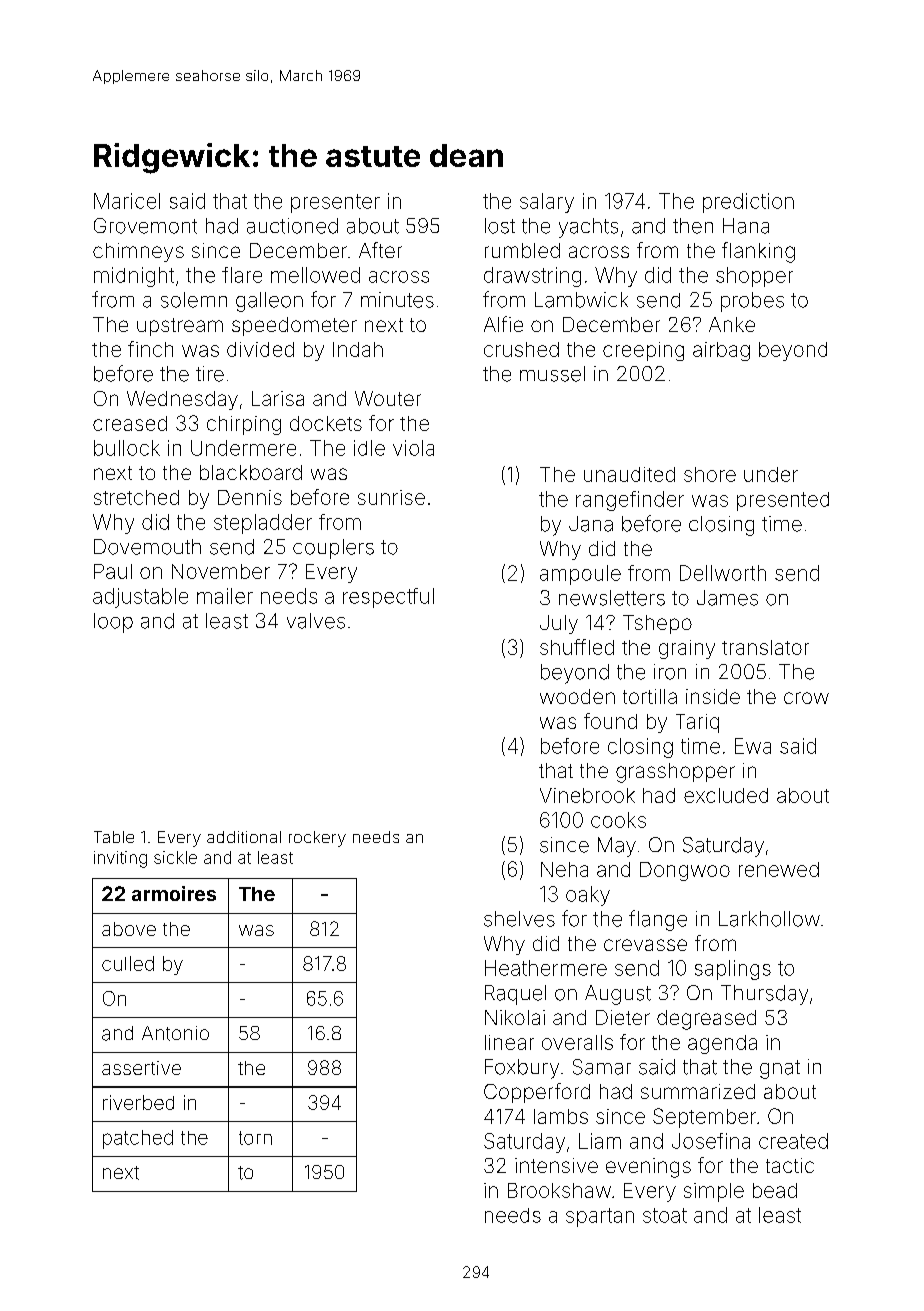 Image resolution: width=924 pixels, height=1311 pixels. I want to click on After, so click(380, 250).
